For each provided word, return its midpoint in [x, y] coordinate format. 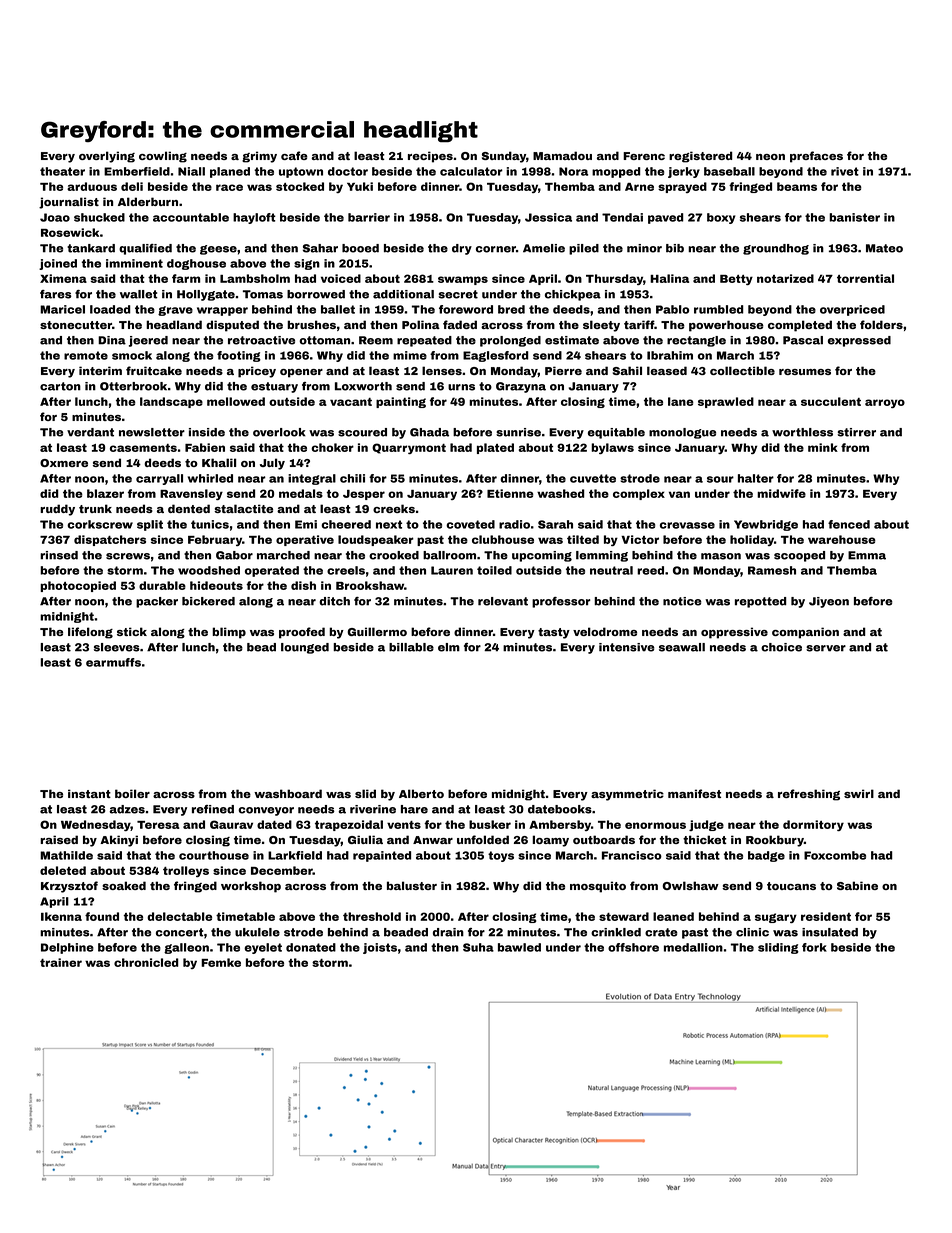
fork [814, 947]
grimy [259, 157]
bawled [519, 947]
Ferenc [644, 156]
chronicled [146, 962]
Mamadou [562, 155]
